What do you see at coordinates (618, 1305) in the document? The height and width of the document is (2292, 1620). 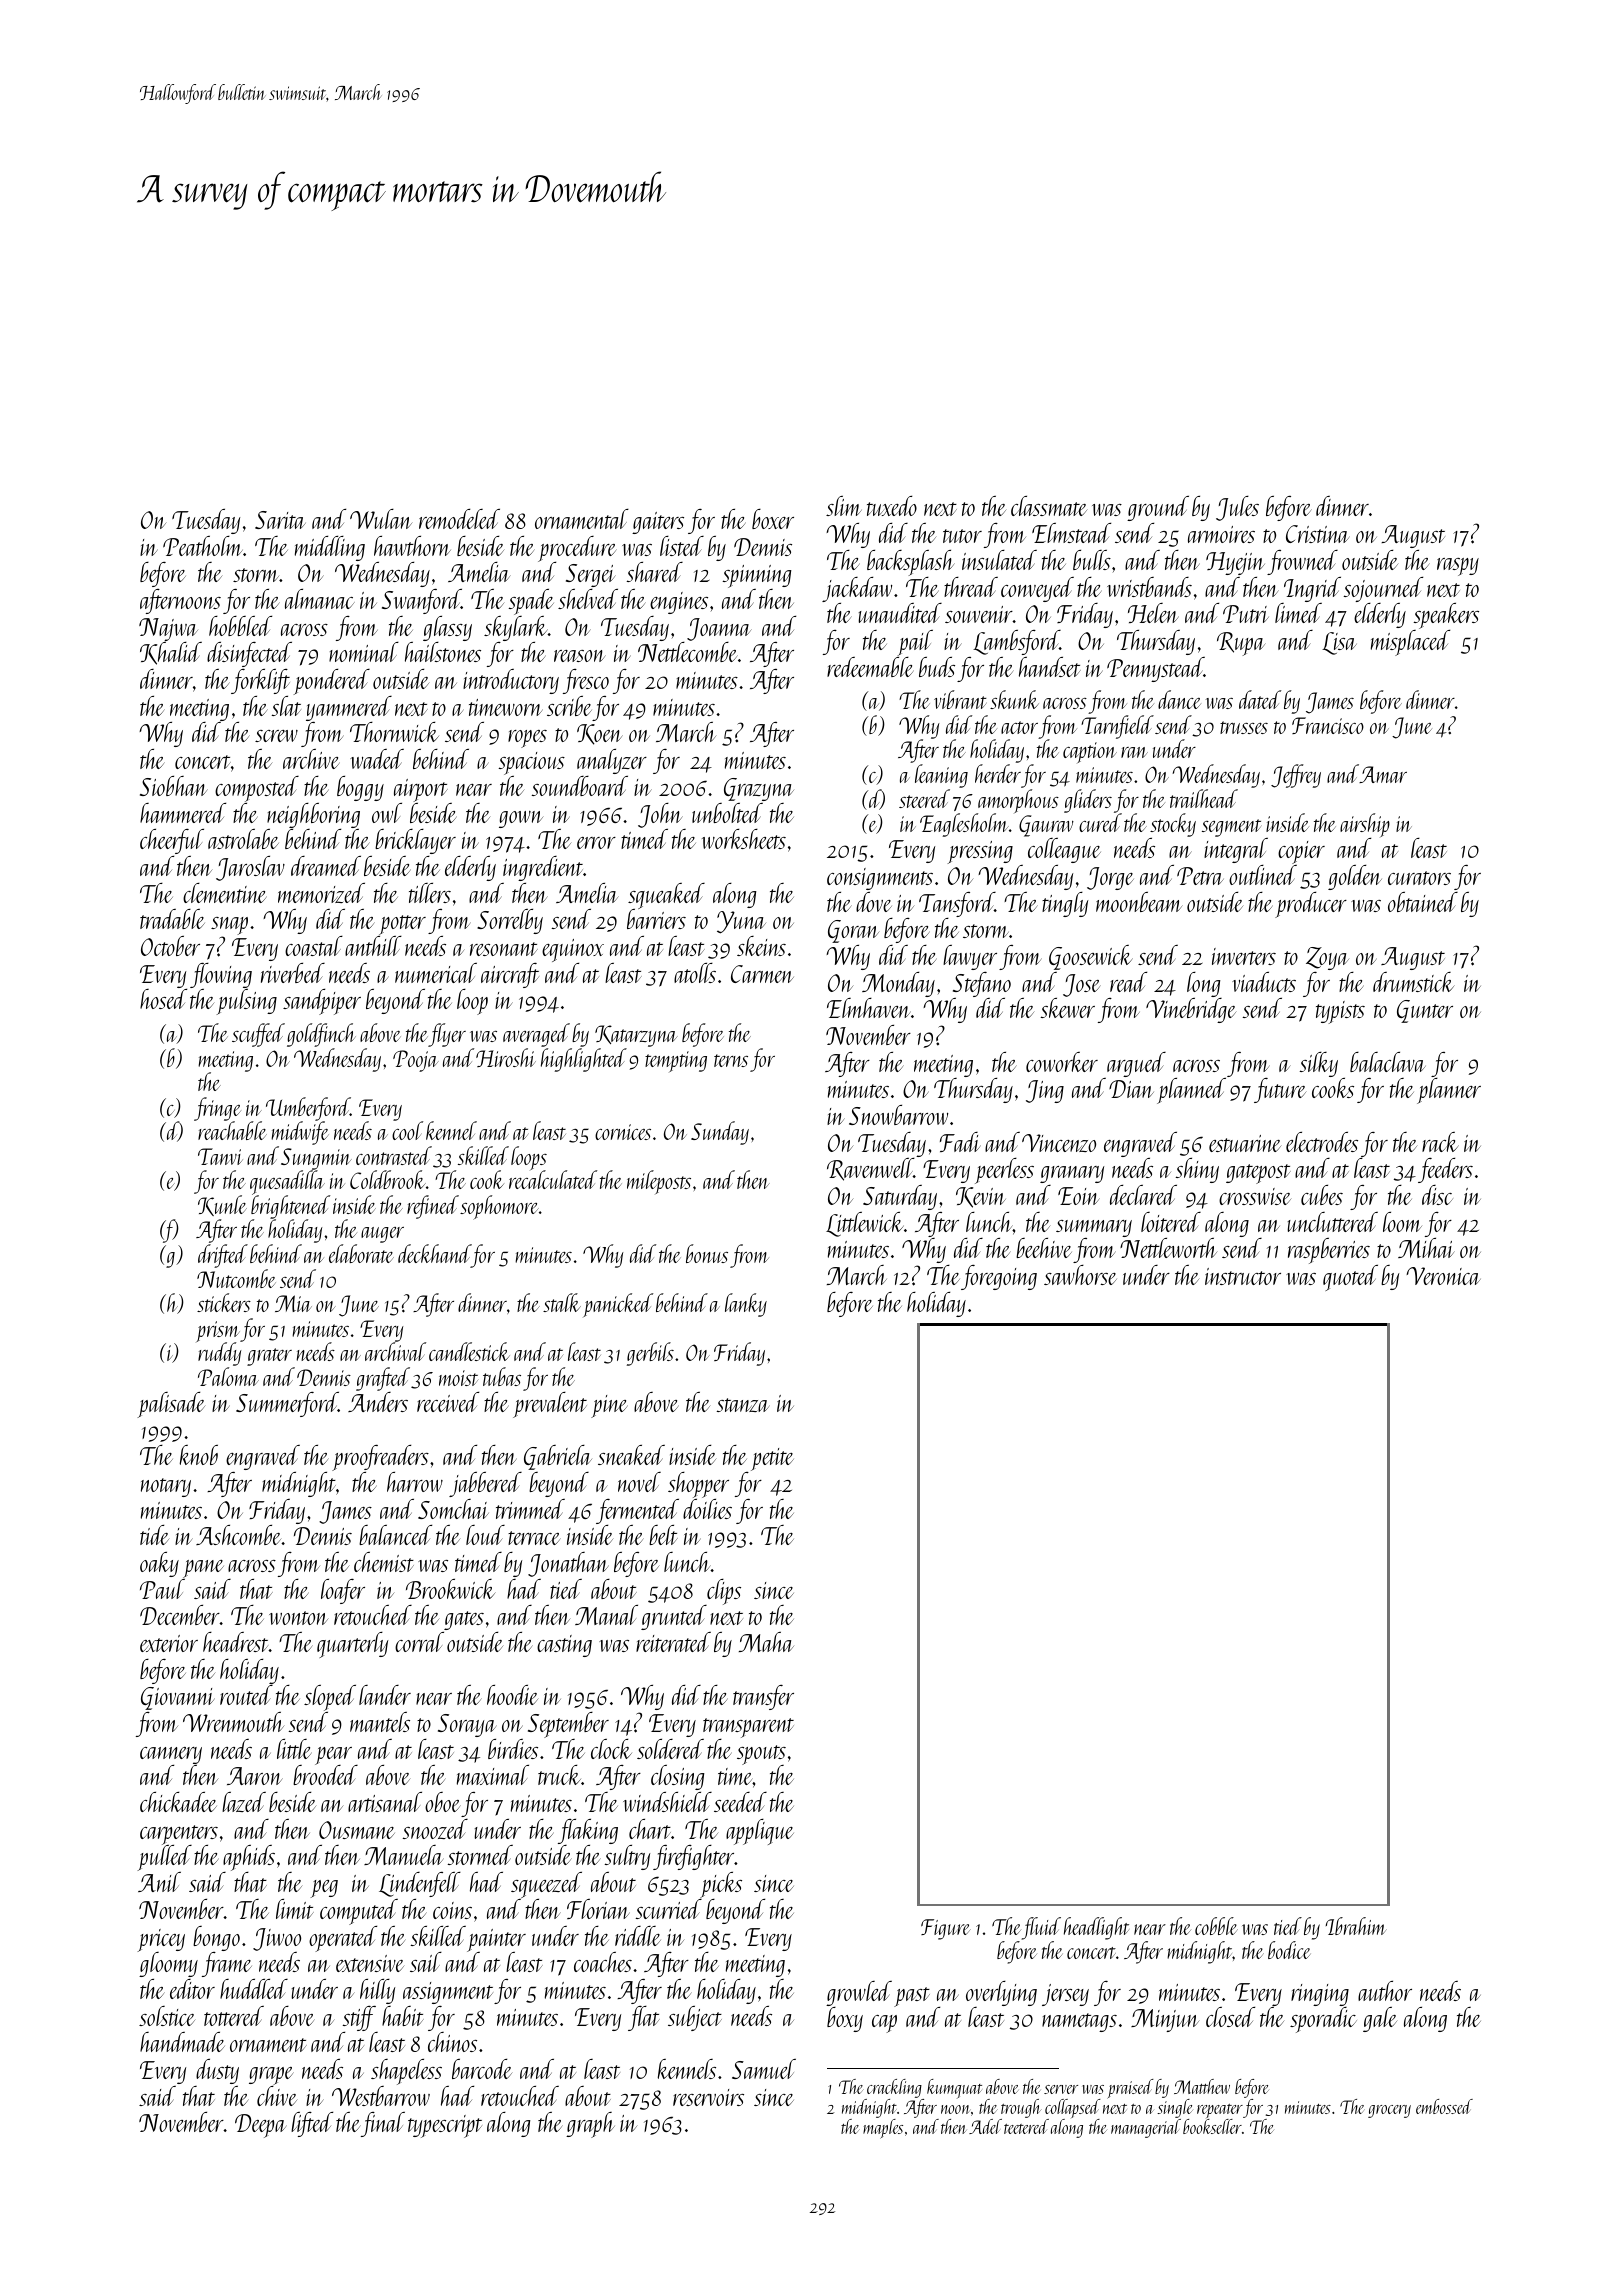 I see `panicked` at bounding box center [618, 1305].
